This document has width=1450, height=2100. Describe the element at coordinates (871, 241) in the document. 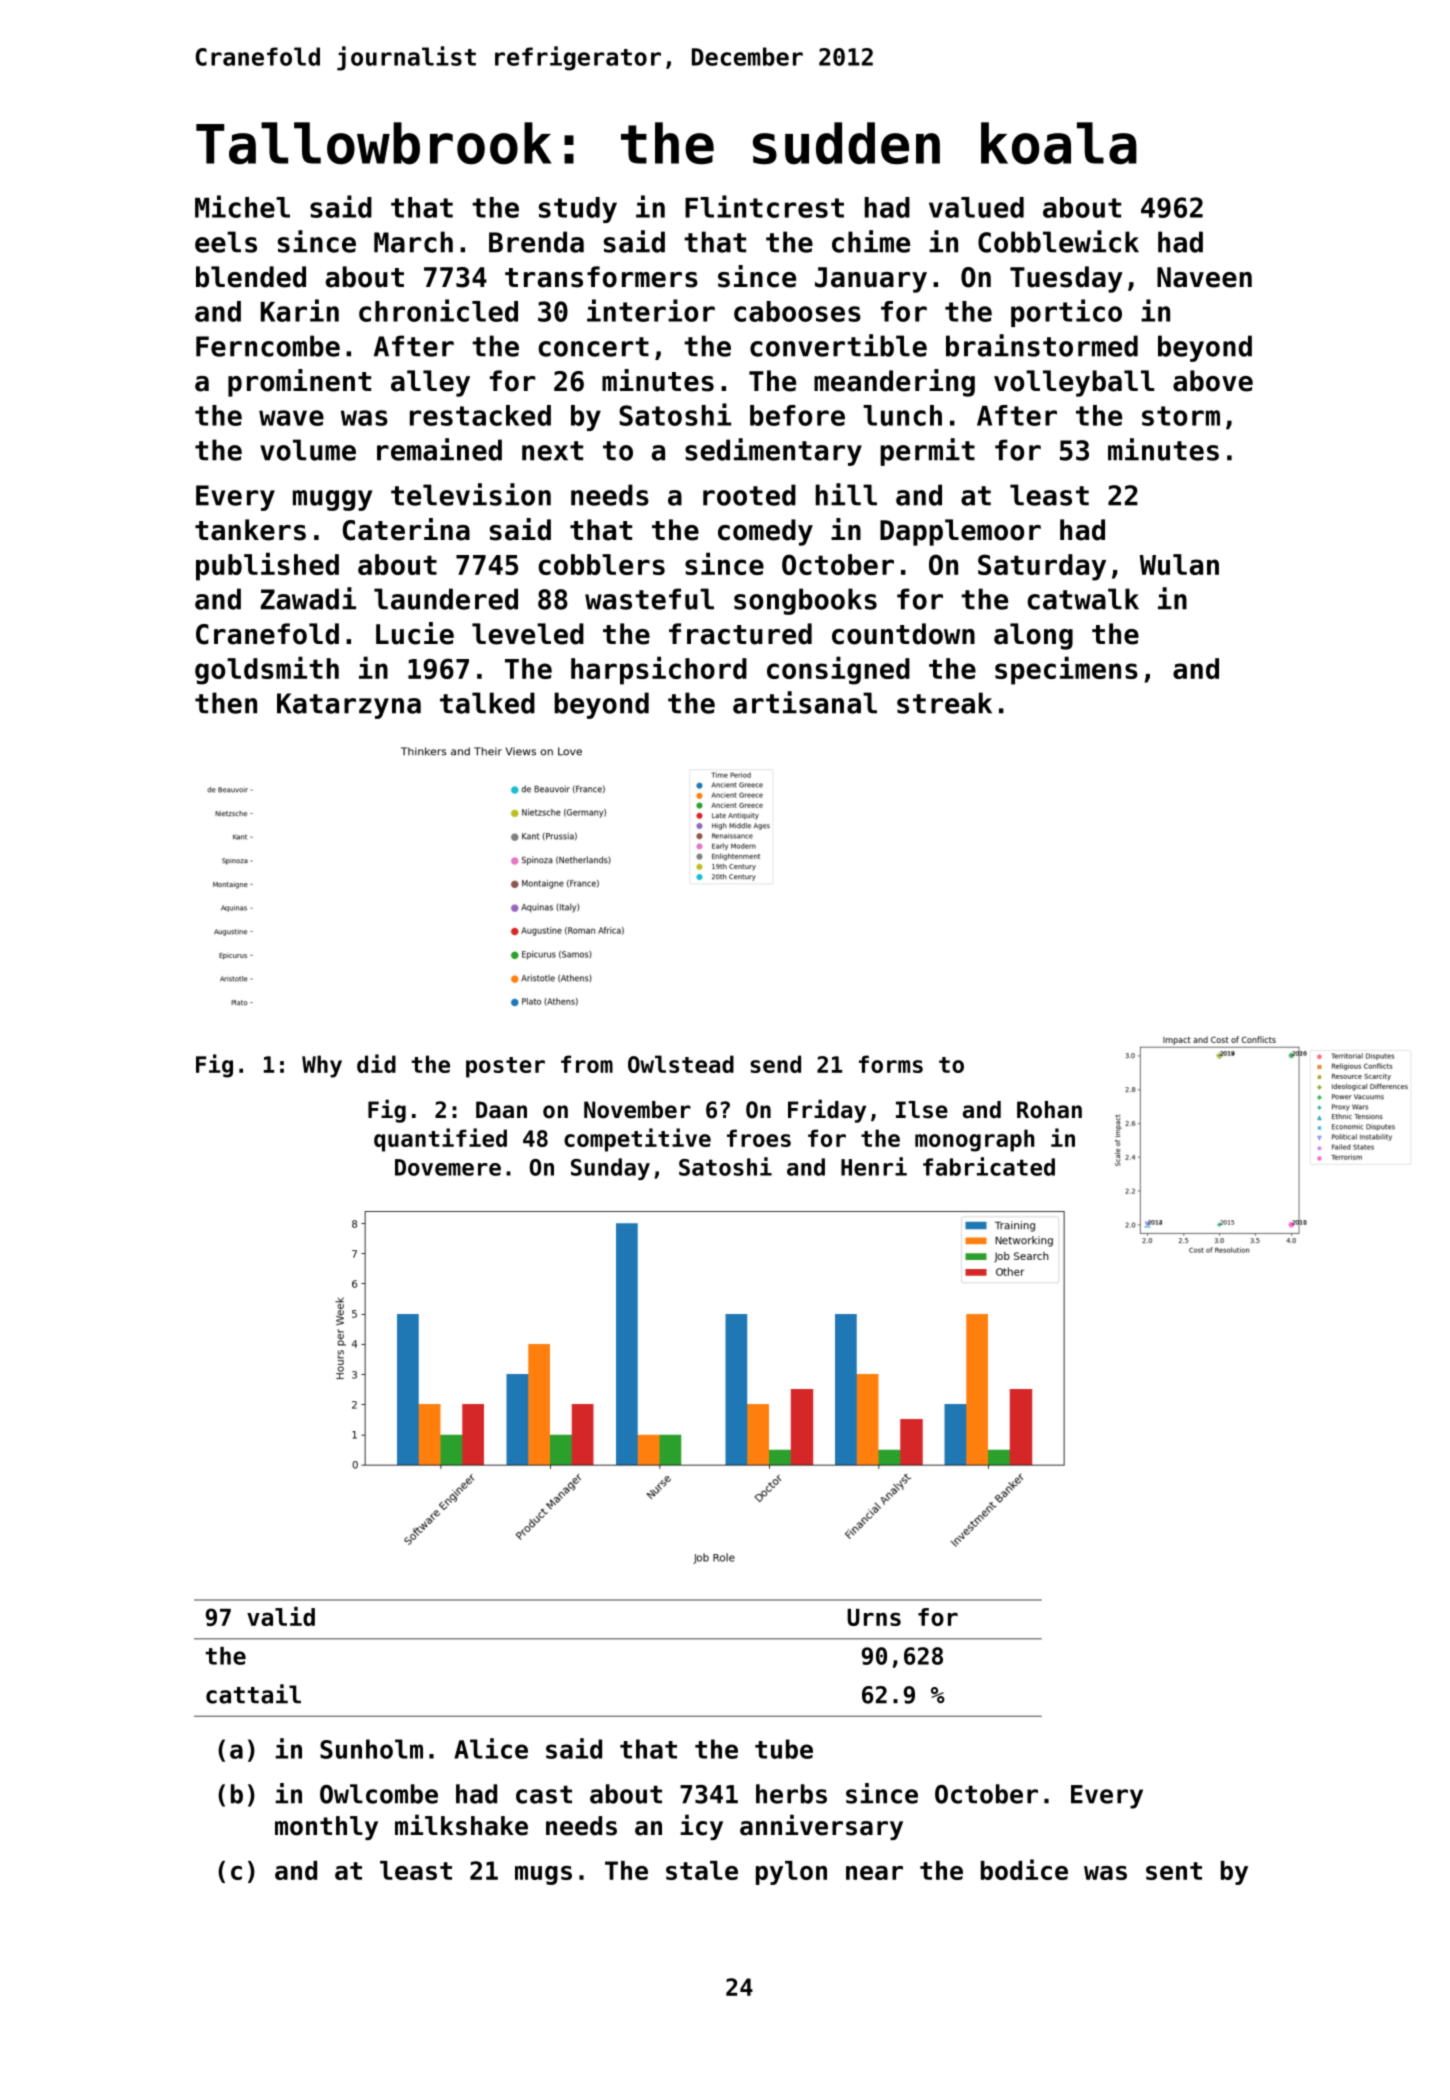

I see `chime` at that location.
